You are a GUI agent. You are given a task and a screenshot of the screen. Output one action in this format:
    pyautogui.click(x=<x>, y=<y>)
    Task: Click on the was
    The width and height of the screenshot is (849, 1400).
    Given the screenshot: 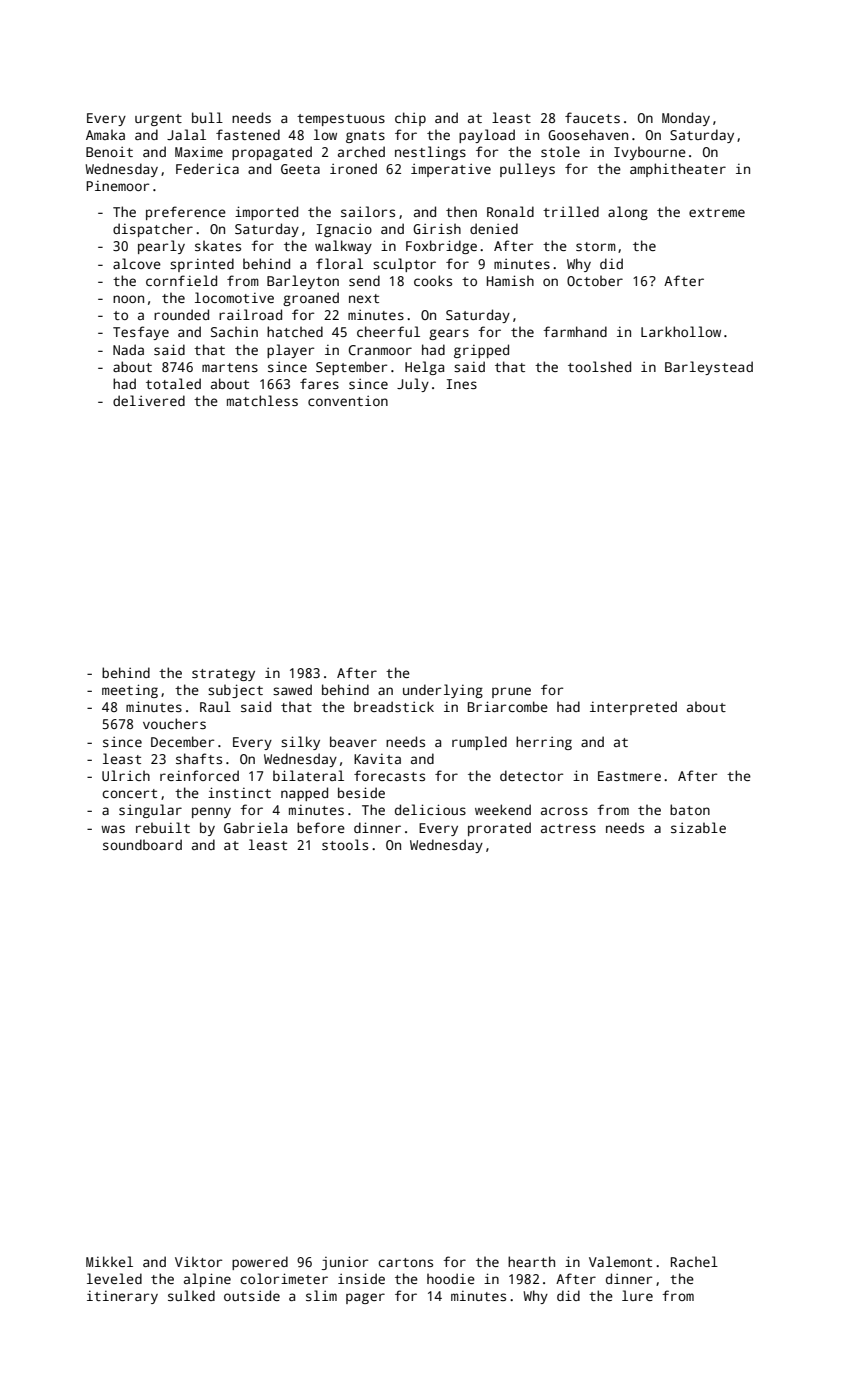 What is the action you would take?
    pyautogui.click(x=113, y=829)
